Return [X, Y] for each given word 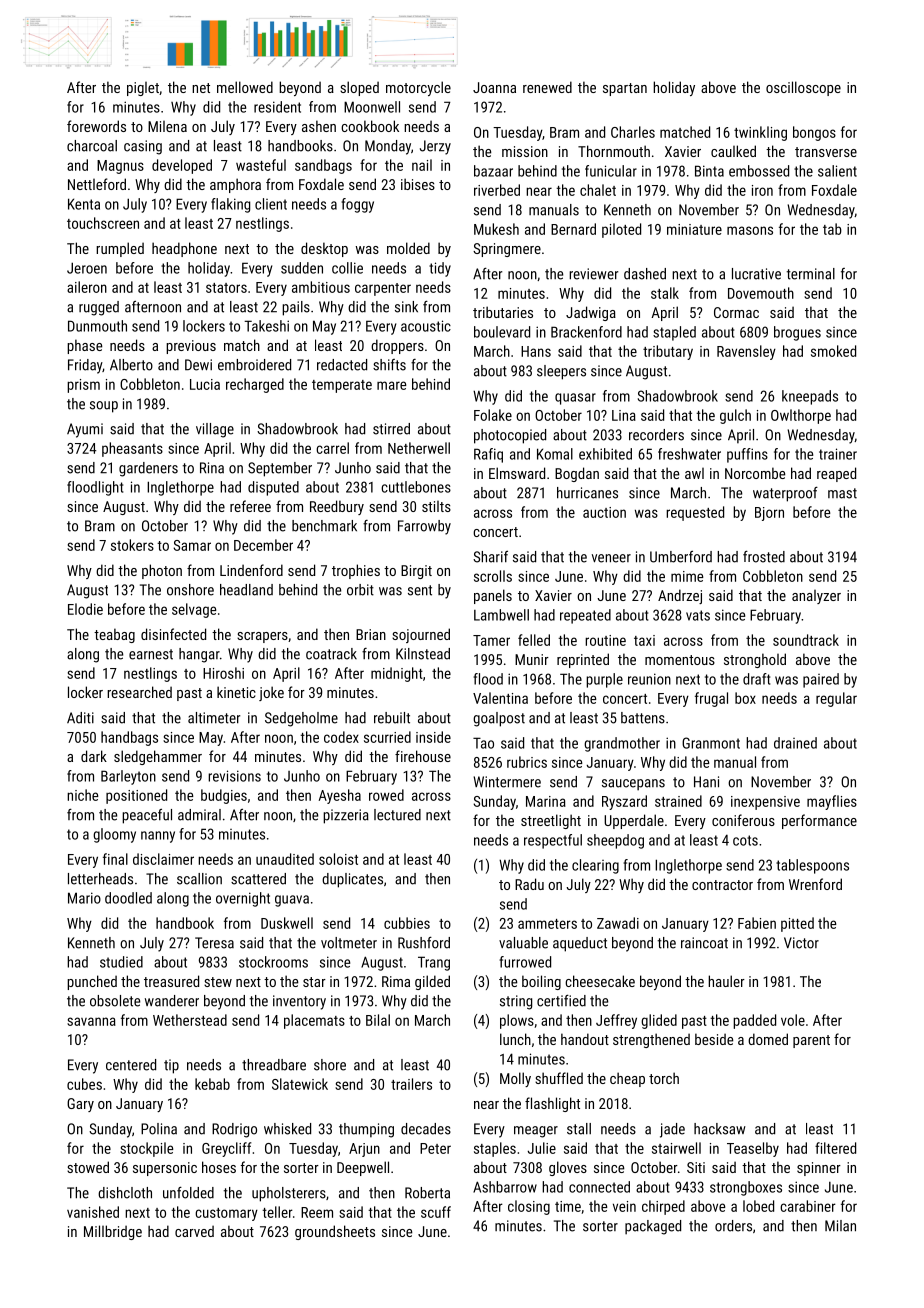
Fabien [757, 923]
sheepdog [615, 841]
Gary [80, 1105]
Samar [192, 545]
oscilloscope [803, 88]
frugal [711, 699]
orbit [360, 590]
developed [182, 166]
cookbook [370, 126]
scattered [258, 879]
